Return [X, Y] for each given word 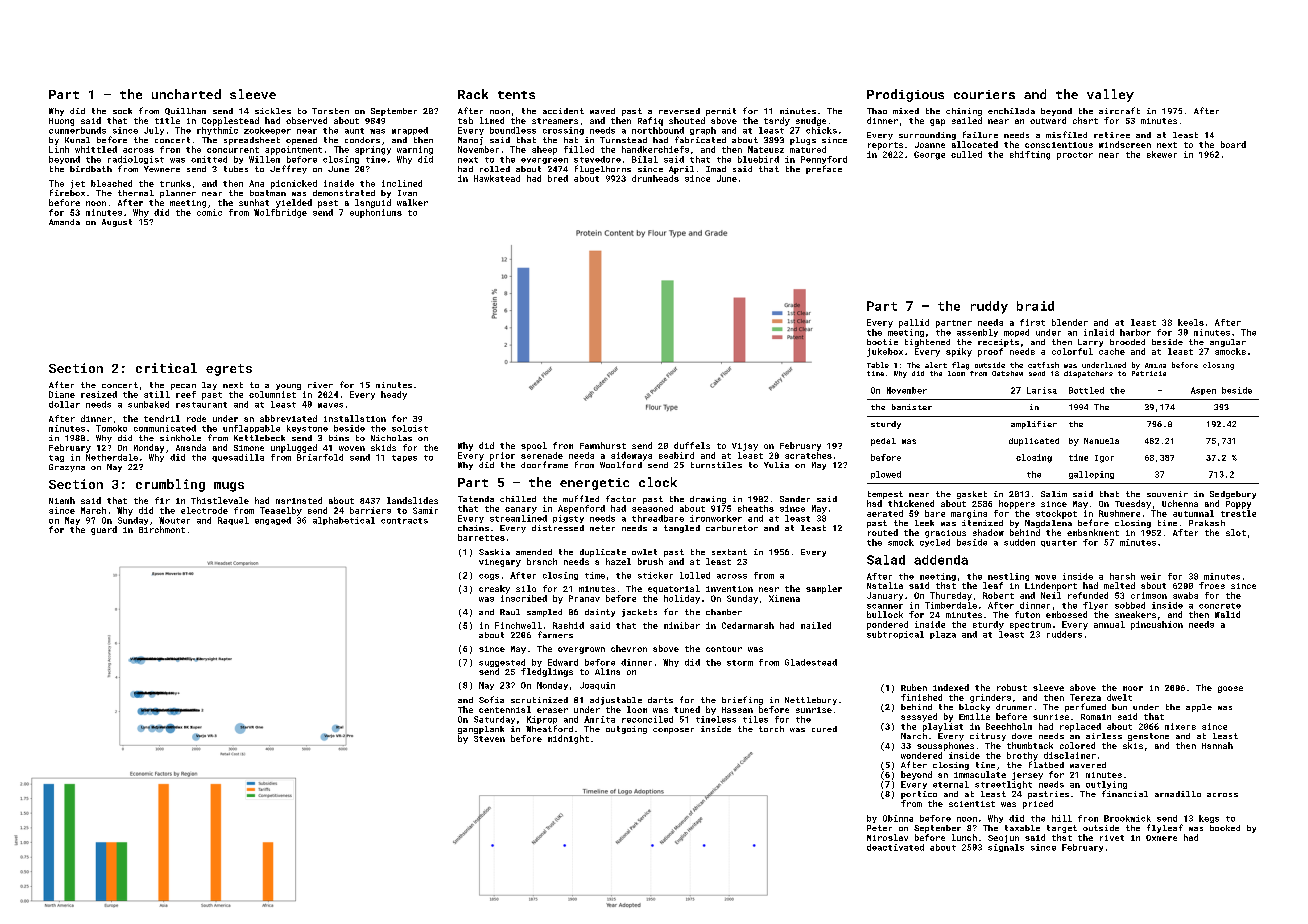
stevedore [597, 159]
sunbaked [148, 404]
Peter [879, 828]
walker [412, 202]
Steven [489, 739]
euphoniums [376, 213]
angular [1228, 343]
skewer [1162, 154]
